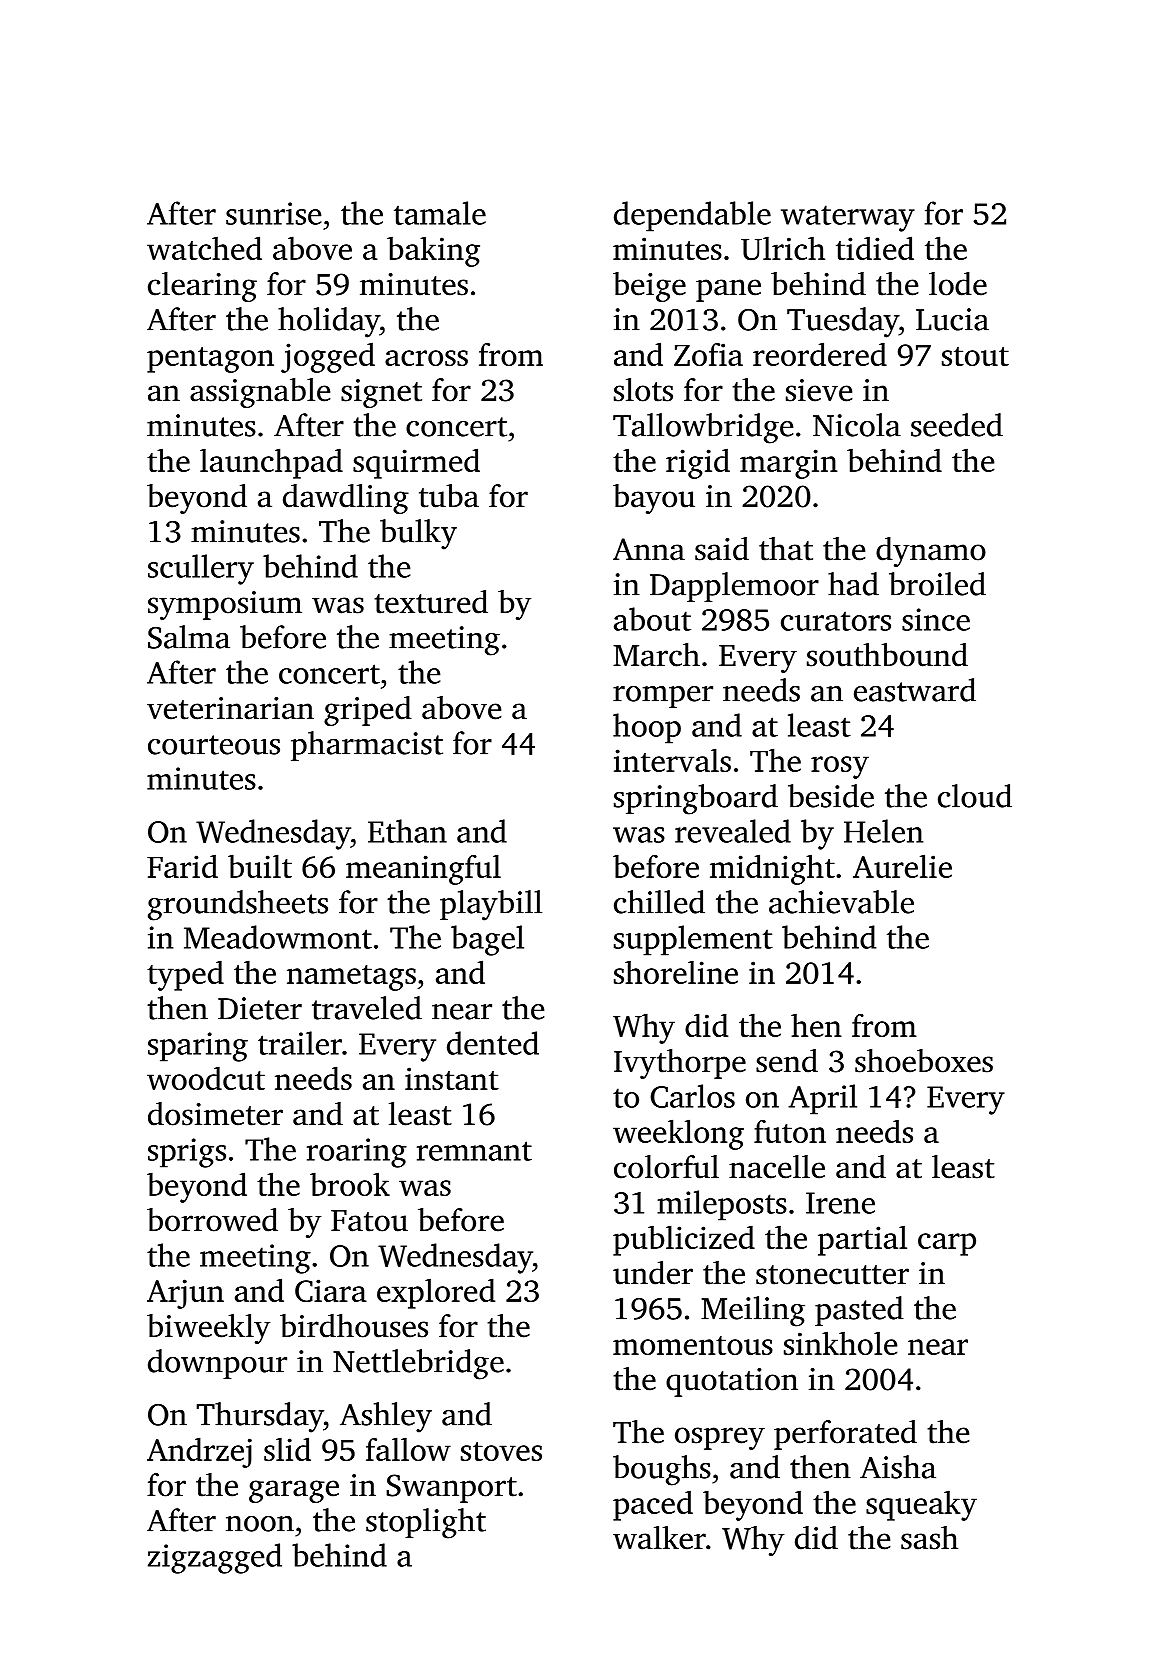  I want to click on scullery, so click(201, 569).
